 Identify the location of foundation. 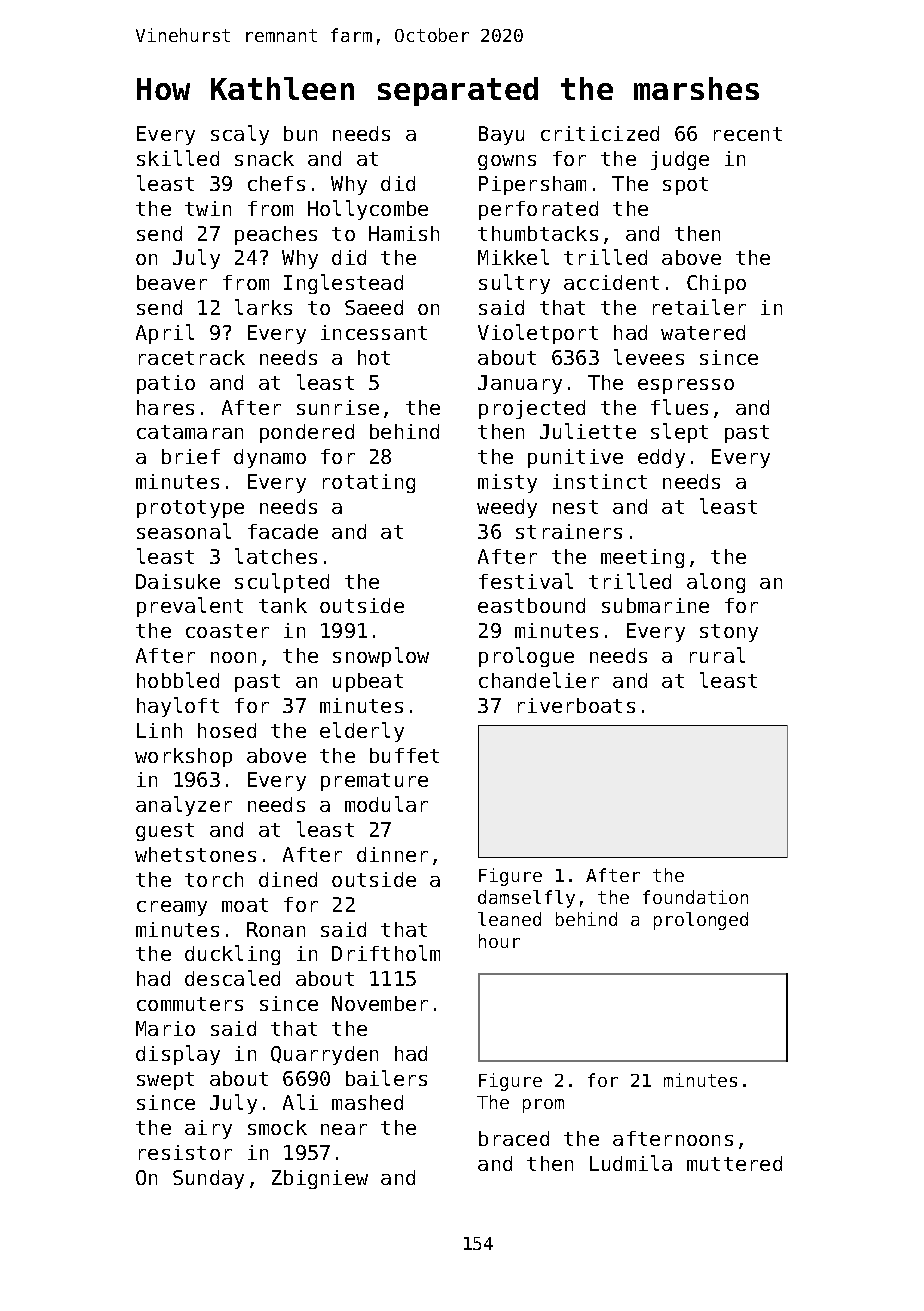
(695, 897).
